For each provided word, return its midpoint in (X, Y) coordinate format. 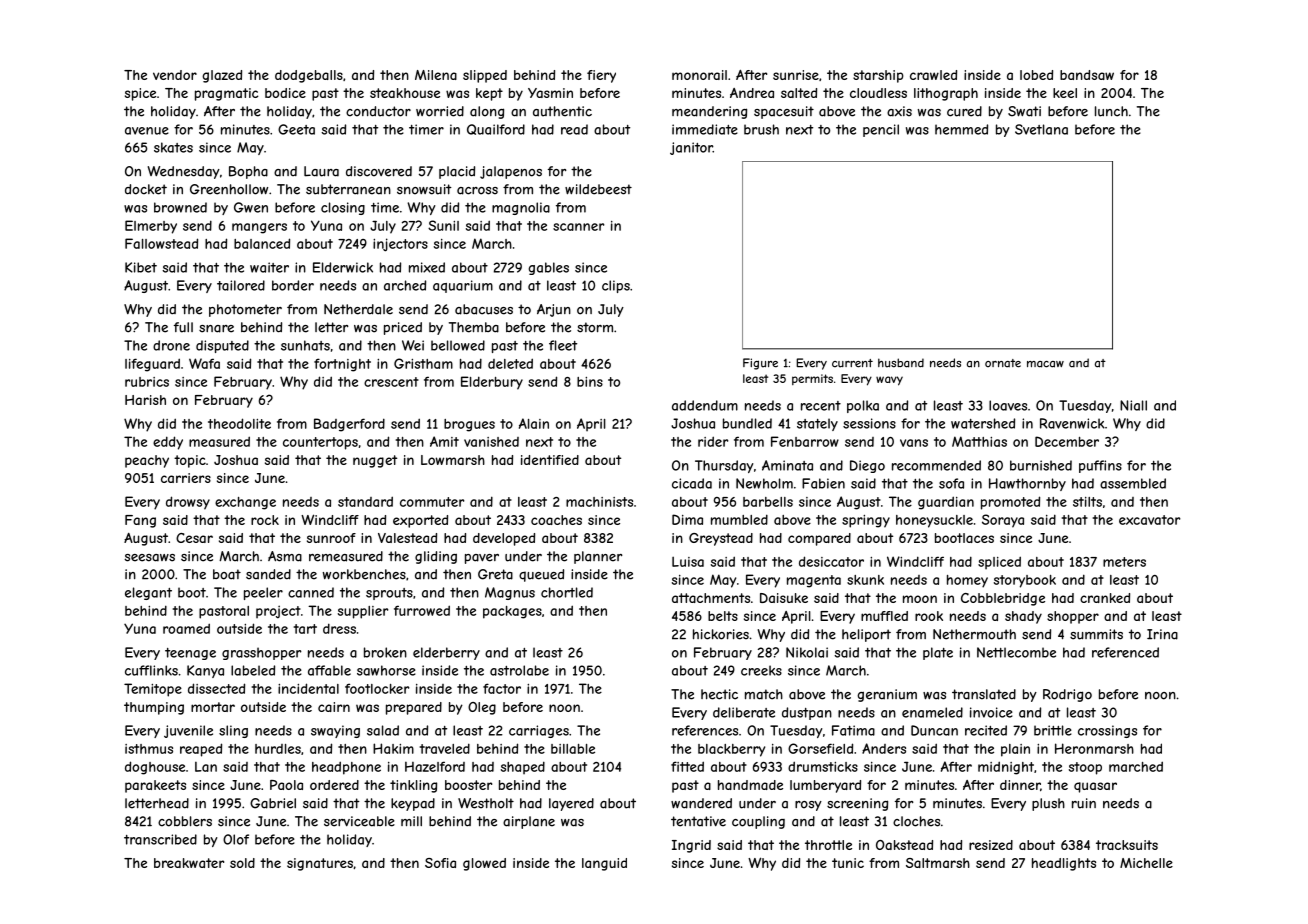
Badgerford (349, 425)
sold (242, 863)
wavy (889, 381)
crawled (933, 75)
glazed (222, 76)
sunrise (796, 75)
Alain (534, 423)
